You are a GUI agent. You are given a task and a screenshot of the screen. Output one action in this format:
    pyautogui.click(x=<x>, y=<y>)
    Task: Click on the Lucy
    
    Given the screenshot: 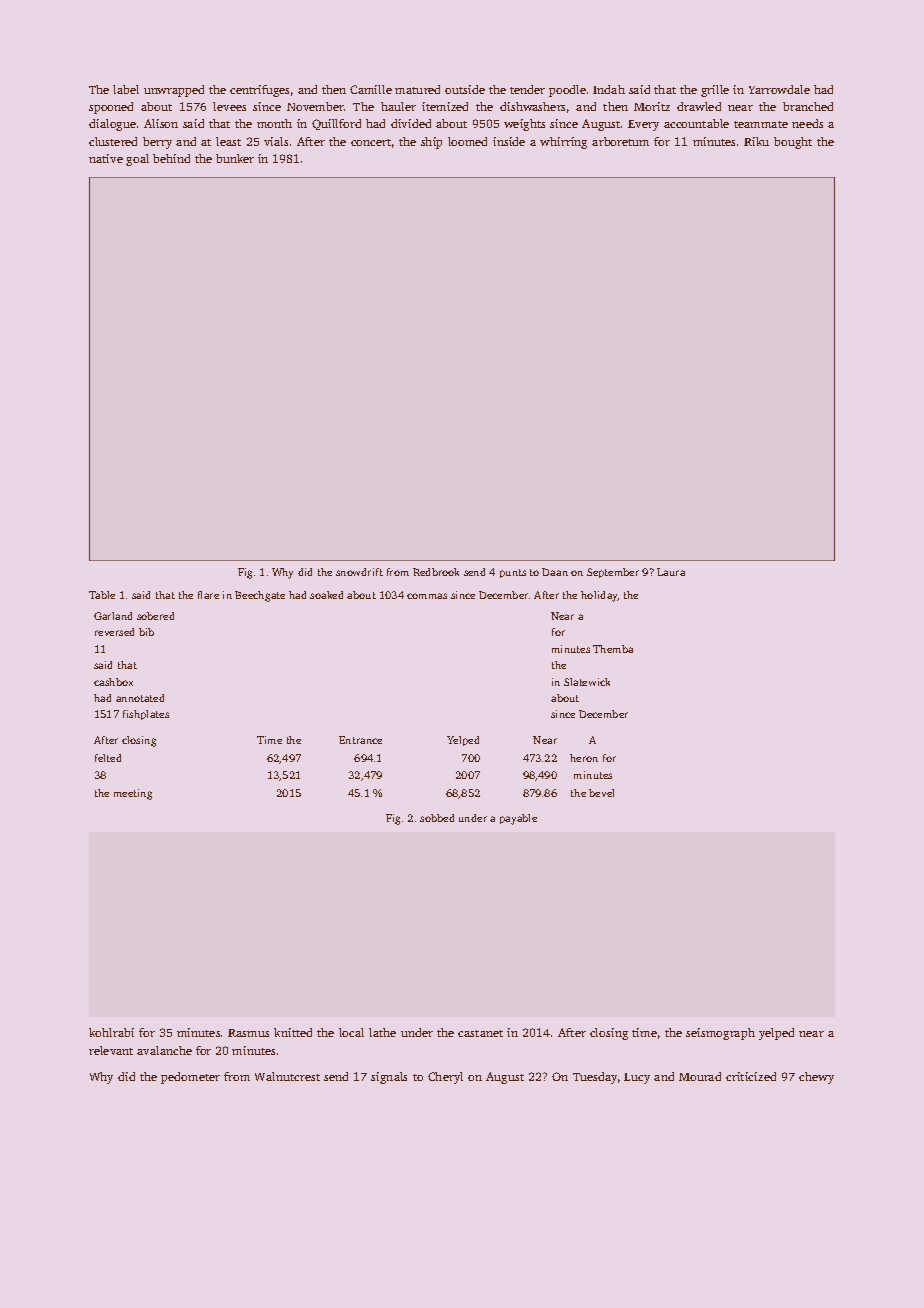 What is the action you would take?
    pyautogui.click(x=637, y=1078)
